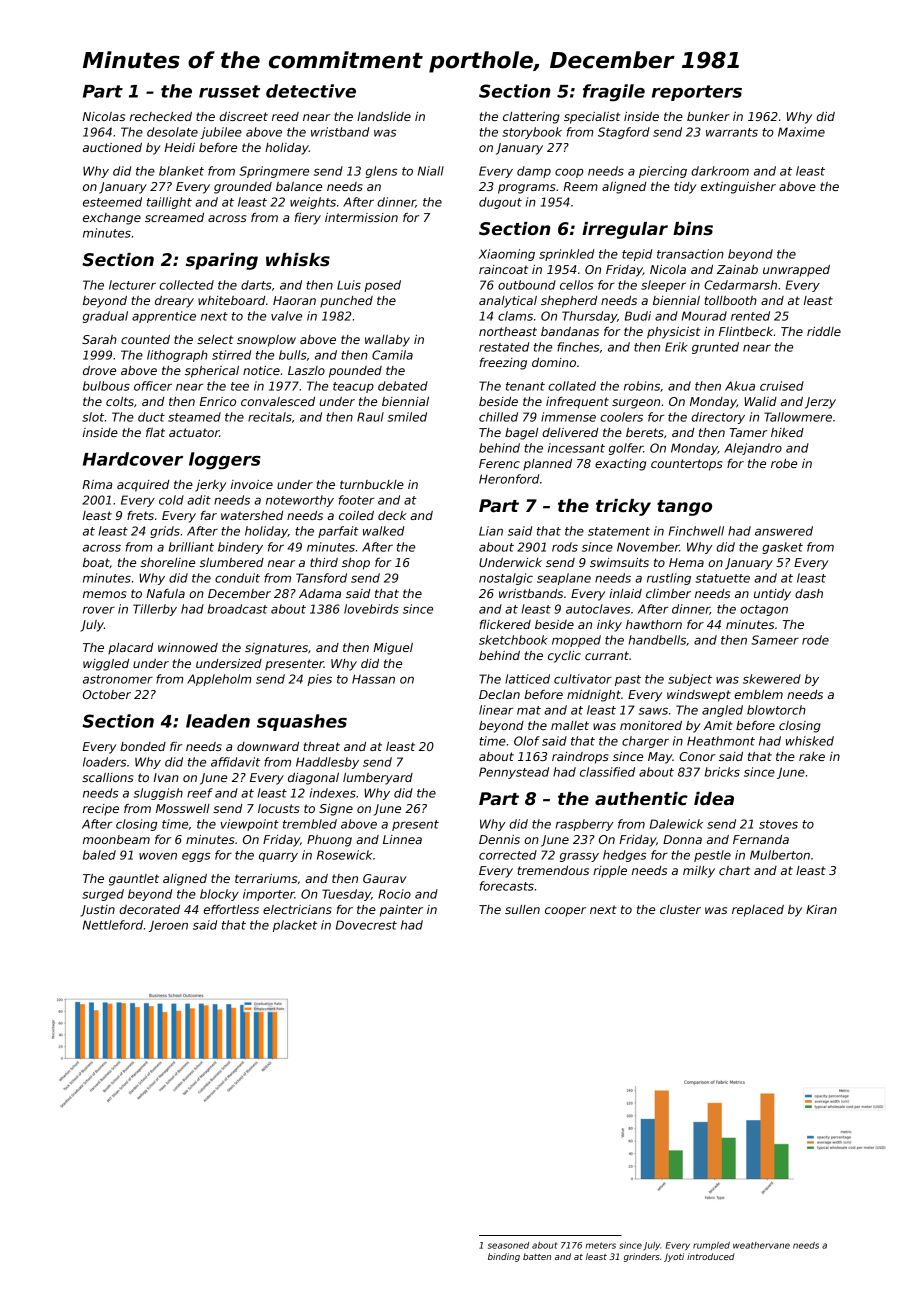  Describe the element at coordinates (132, 285) in the document. I see `lecturer` at that location.
